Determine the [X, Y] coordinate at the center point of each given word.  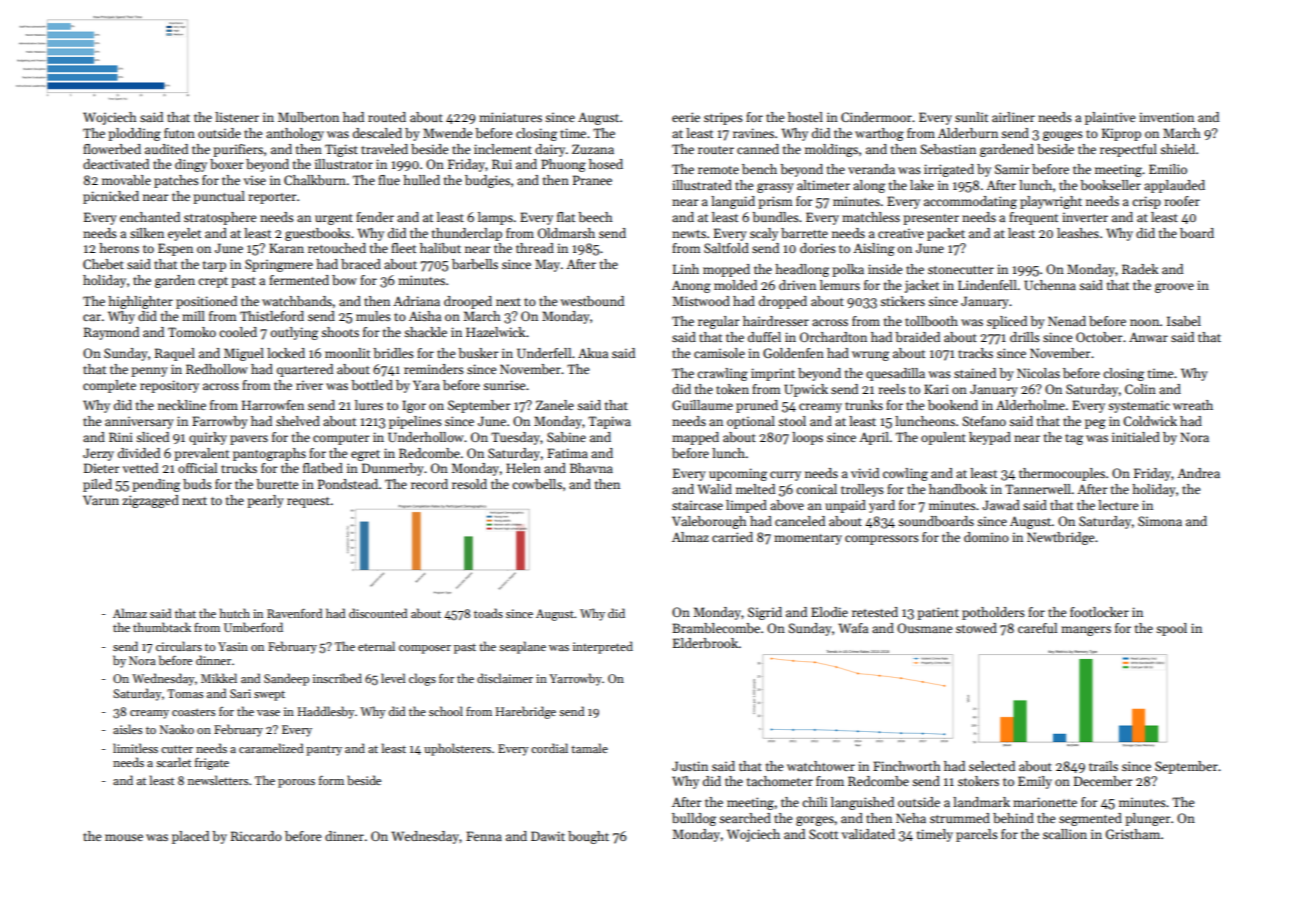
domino [986, 537]
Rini [121, 437]
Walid [714, 489]
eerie [686, 117]
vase [268, 713]
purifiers [238, 150]
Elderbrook [706, 643]
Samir [1012, 169]
